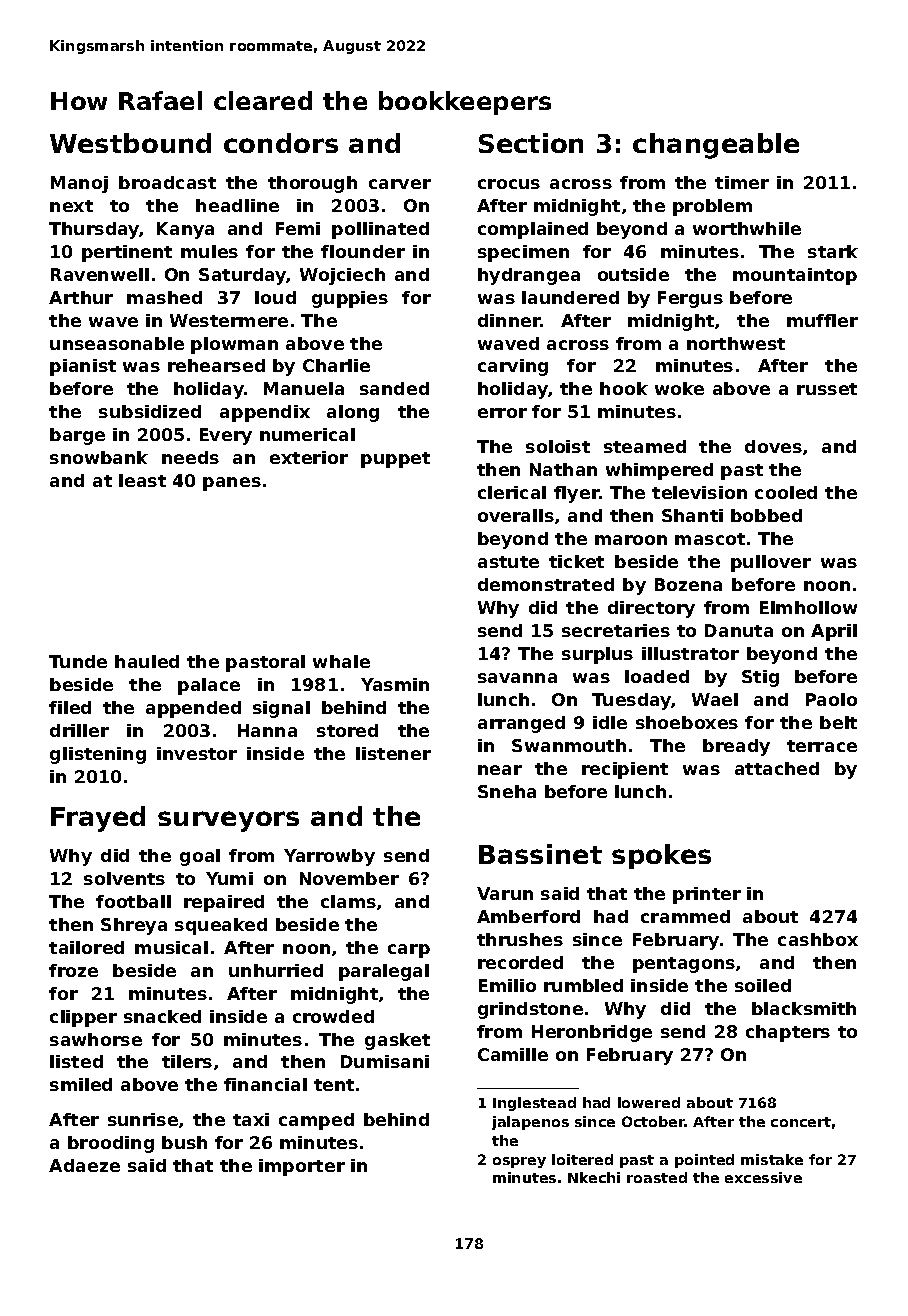  I want to click on worthwhile, so click(747, 228).
